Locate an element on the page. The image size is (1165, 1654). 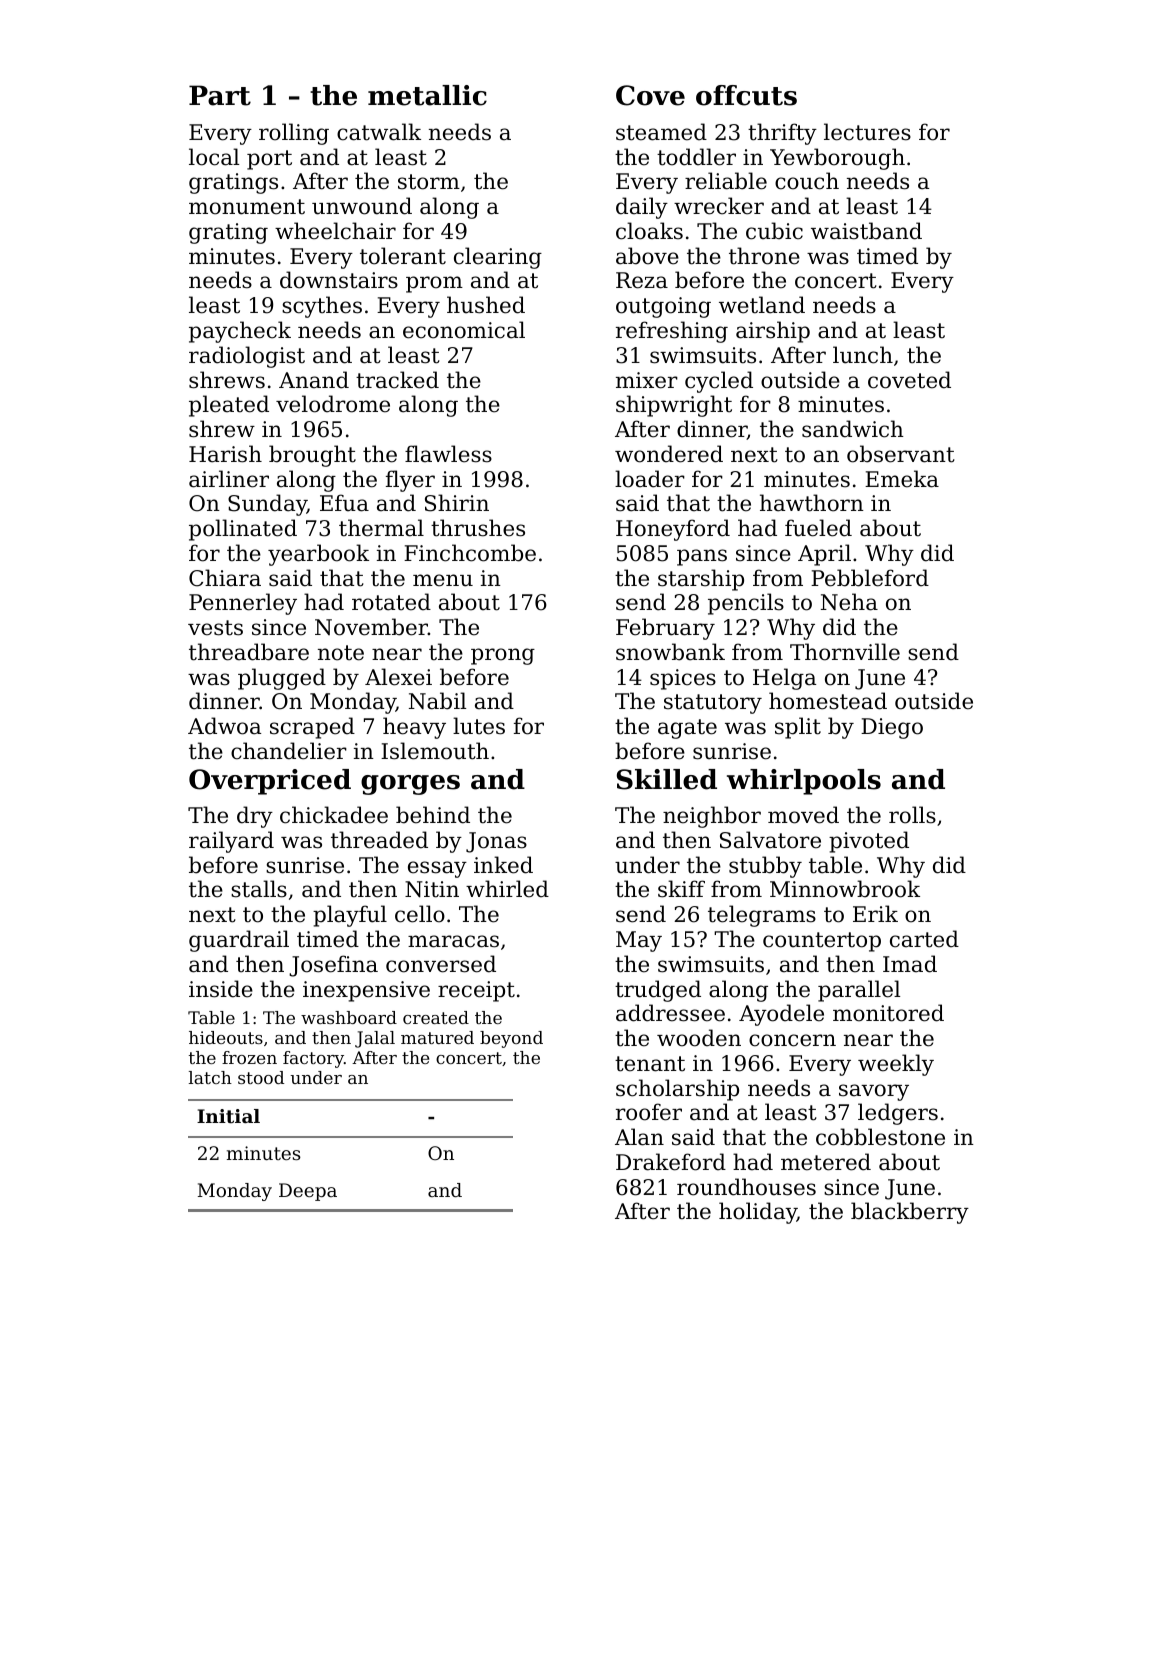
Thornville is located at coordinates (845, 652).
